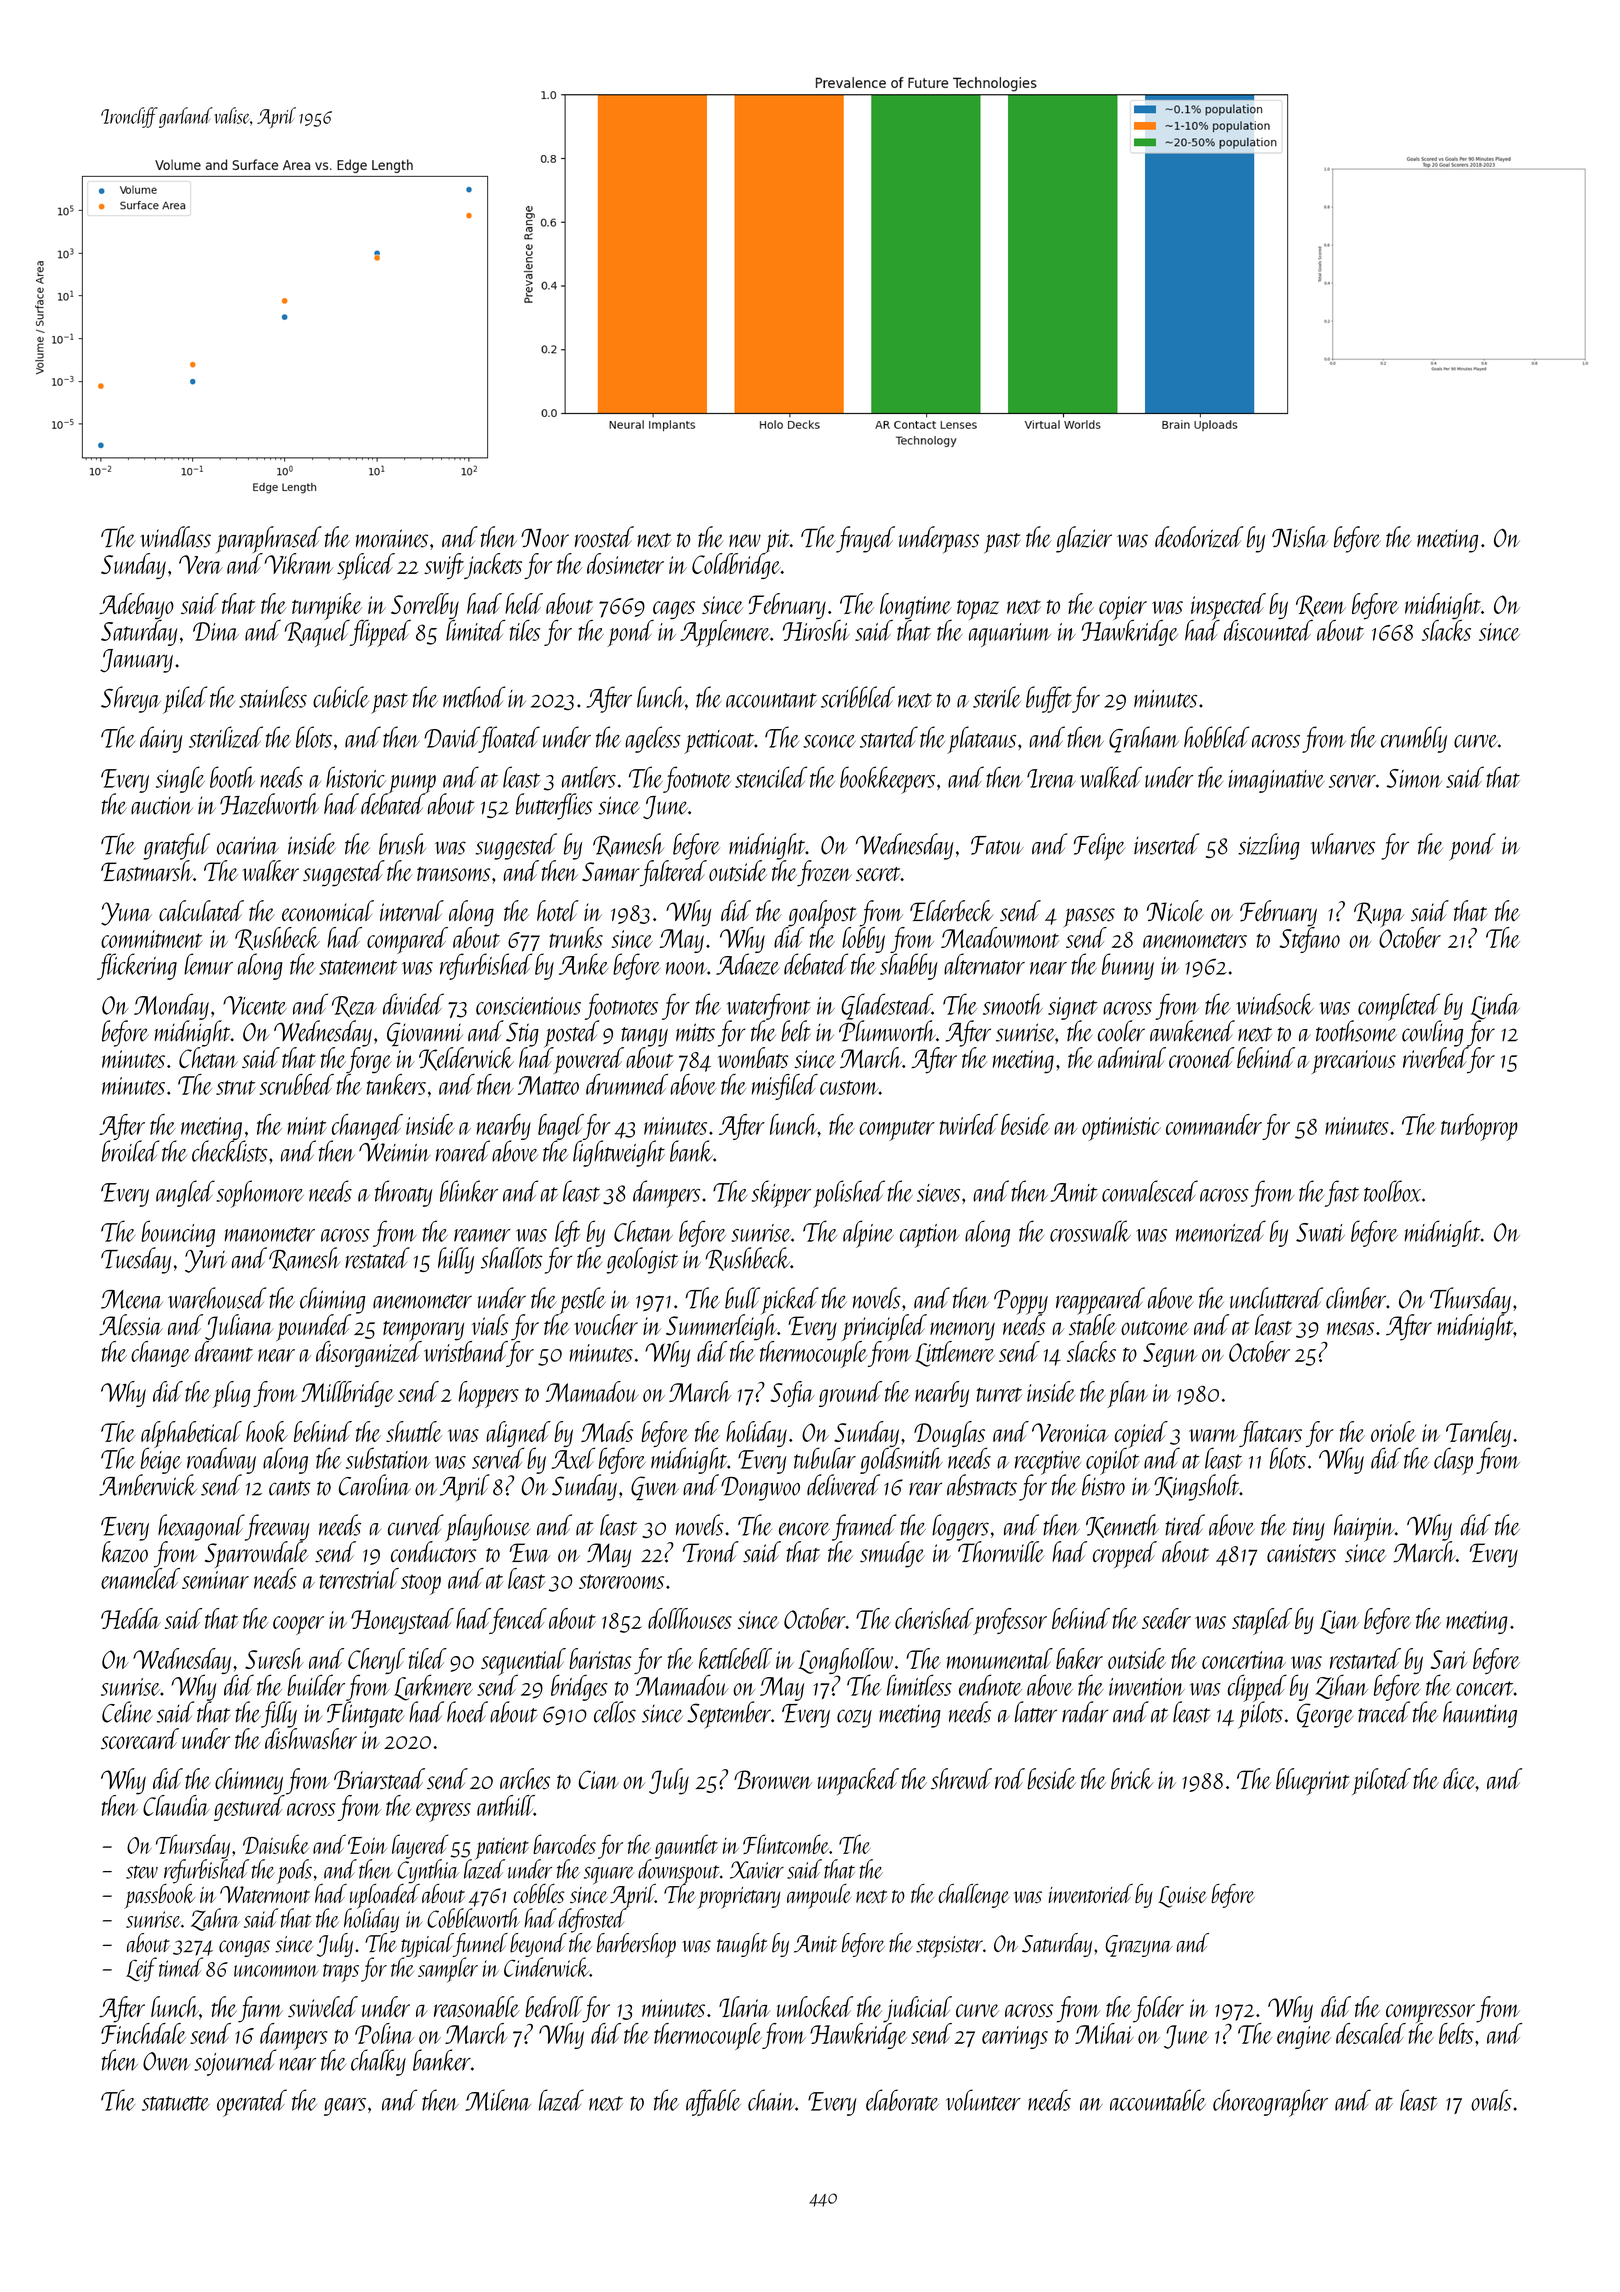 The height and width of the document is (2292, 1620). I want to click on canisters, so click(1301, 1553).
